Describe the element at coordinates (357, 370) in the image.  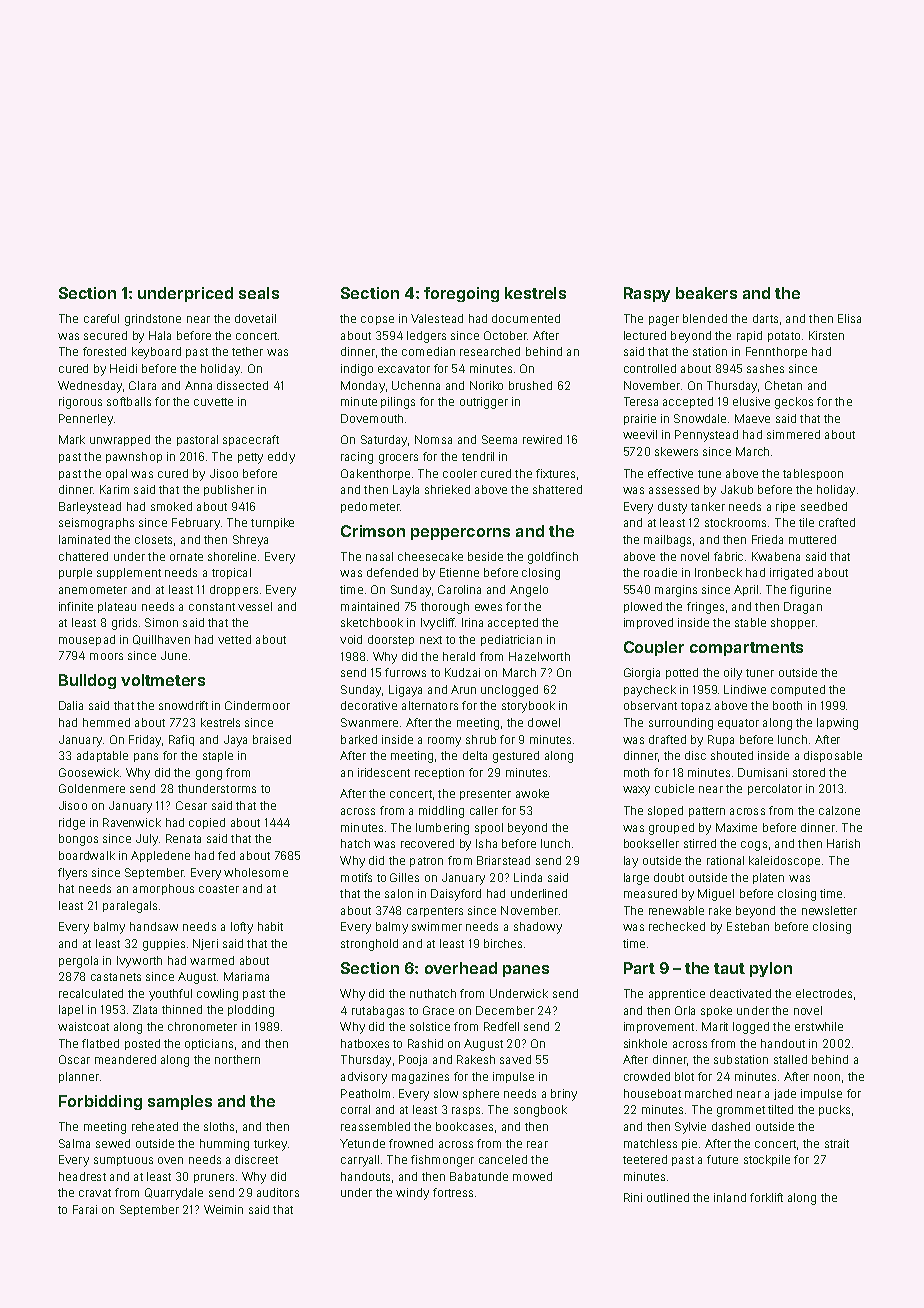
I see `indigo` at that location.
